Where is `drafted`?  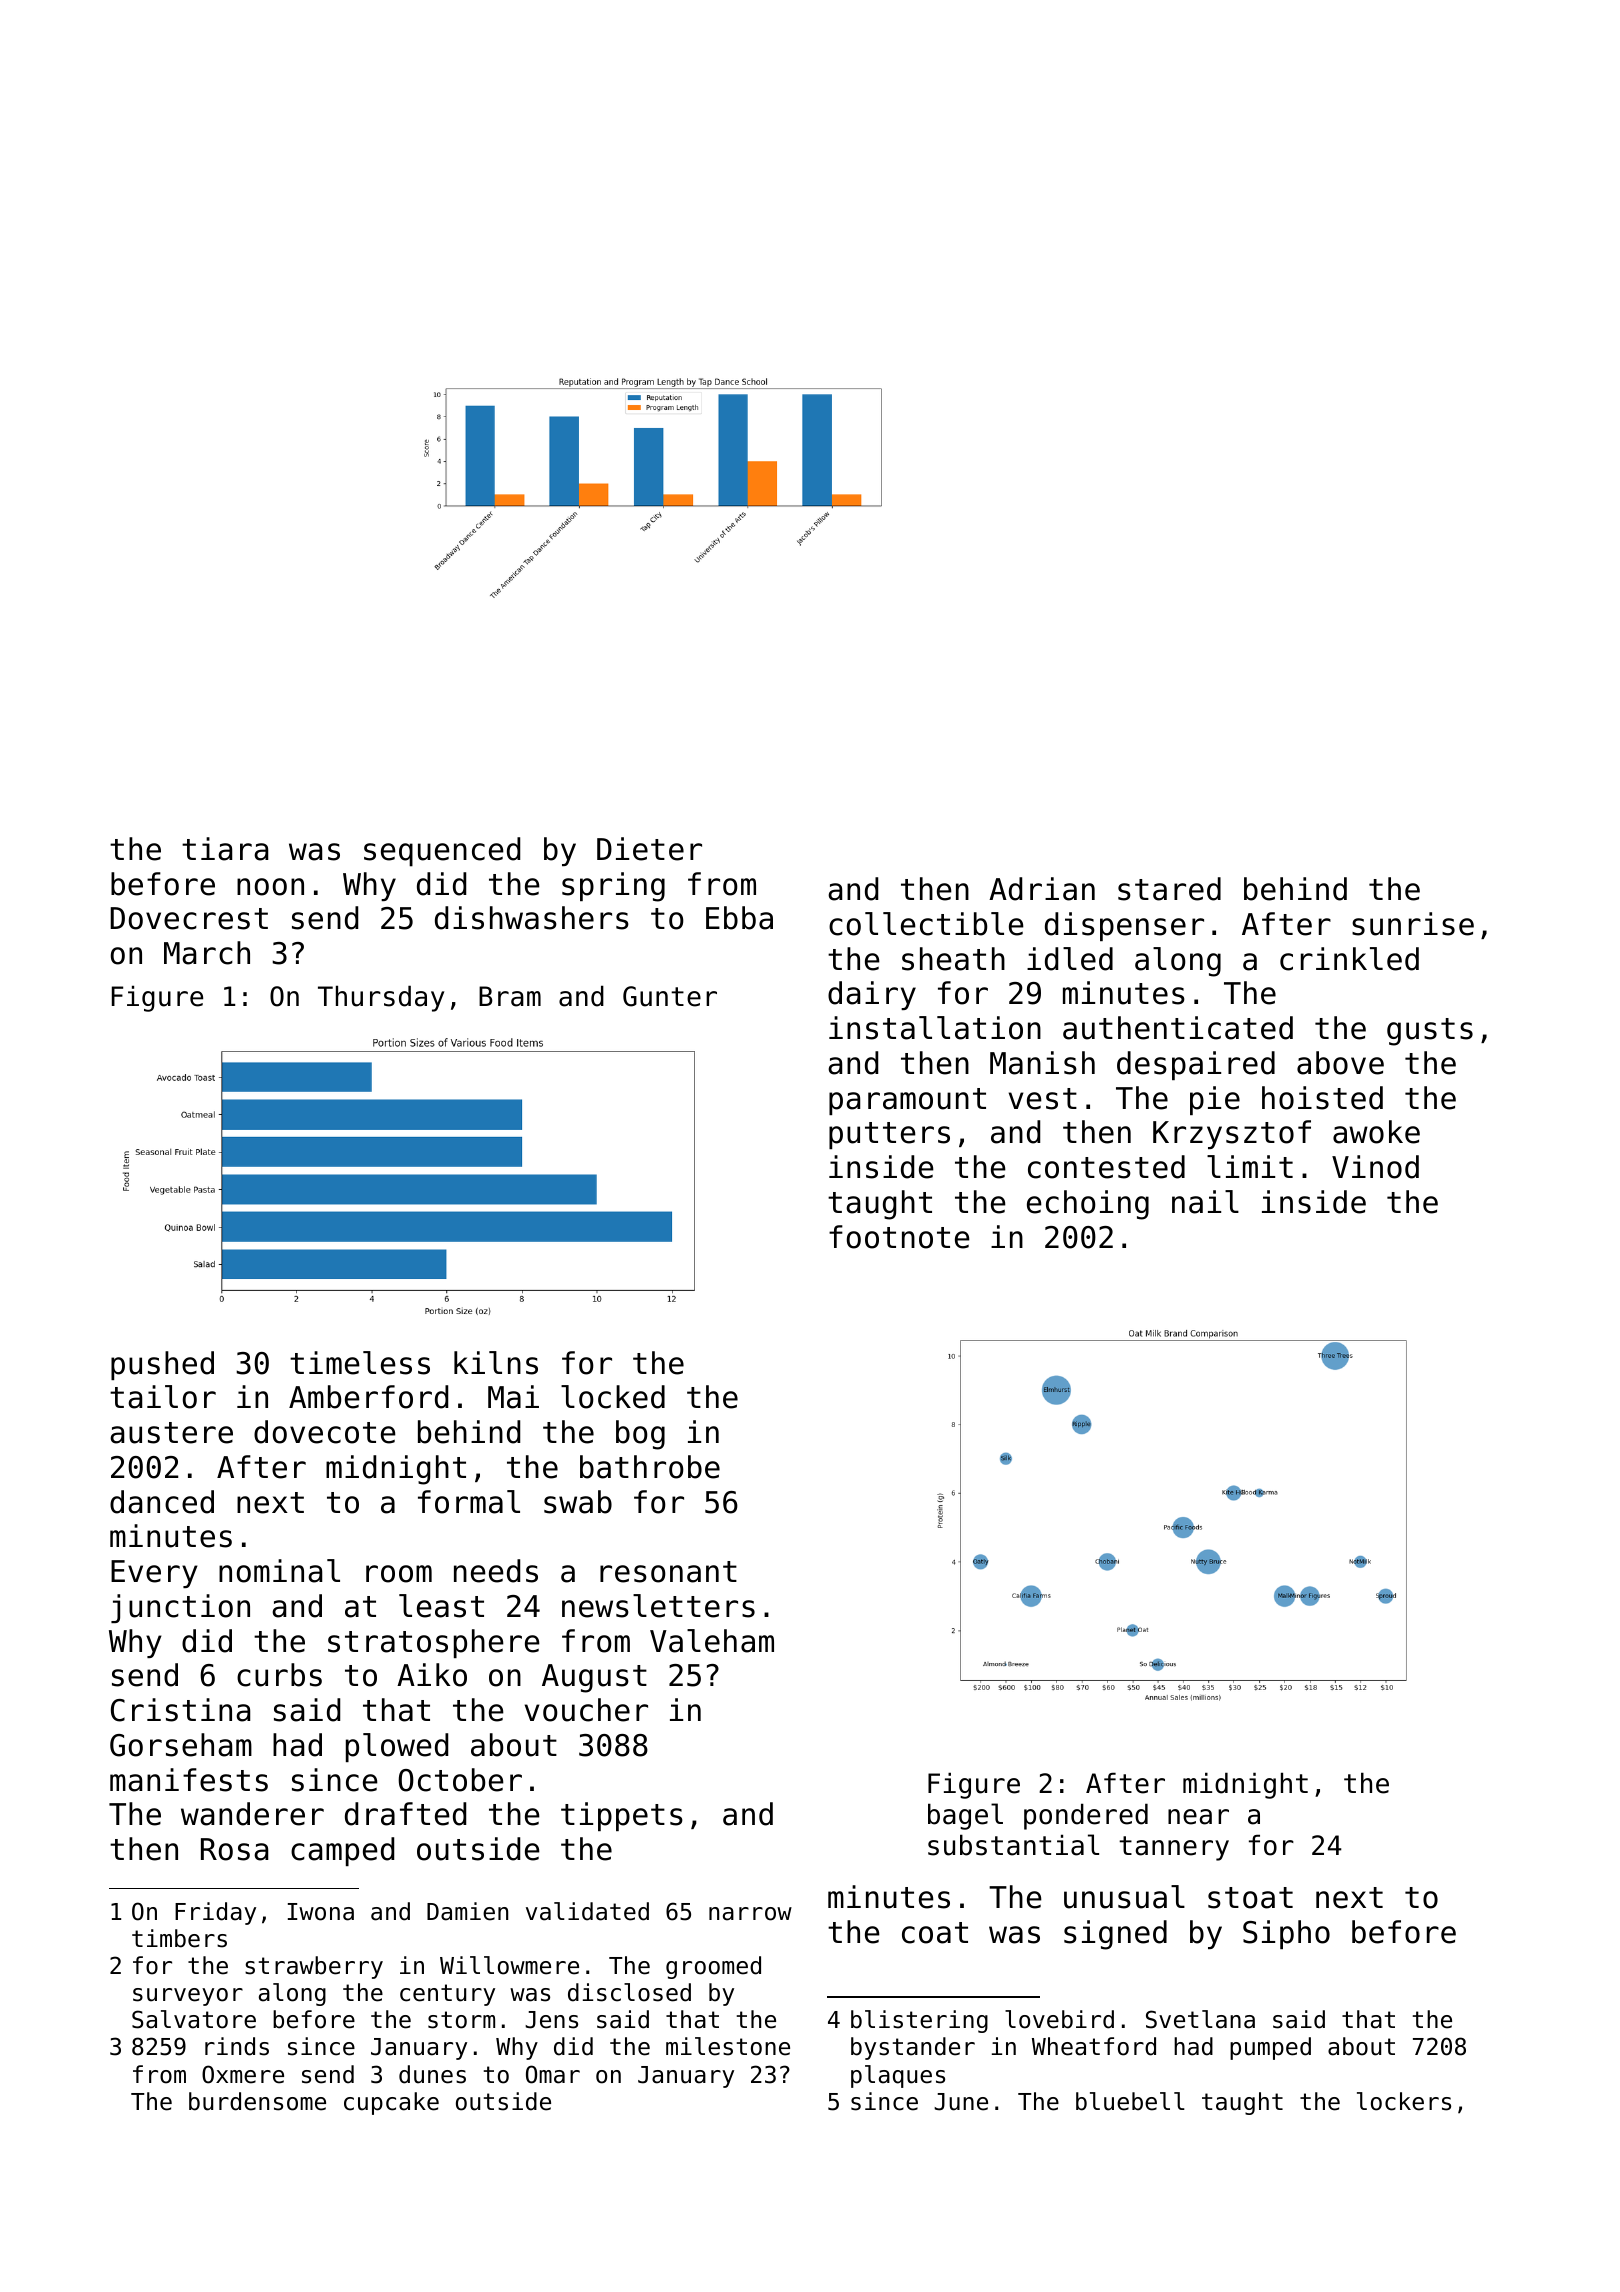
drafted is located at coordinates (405, 1814).
